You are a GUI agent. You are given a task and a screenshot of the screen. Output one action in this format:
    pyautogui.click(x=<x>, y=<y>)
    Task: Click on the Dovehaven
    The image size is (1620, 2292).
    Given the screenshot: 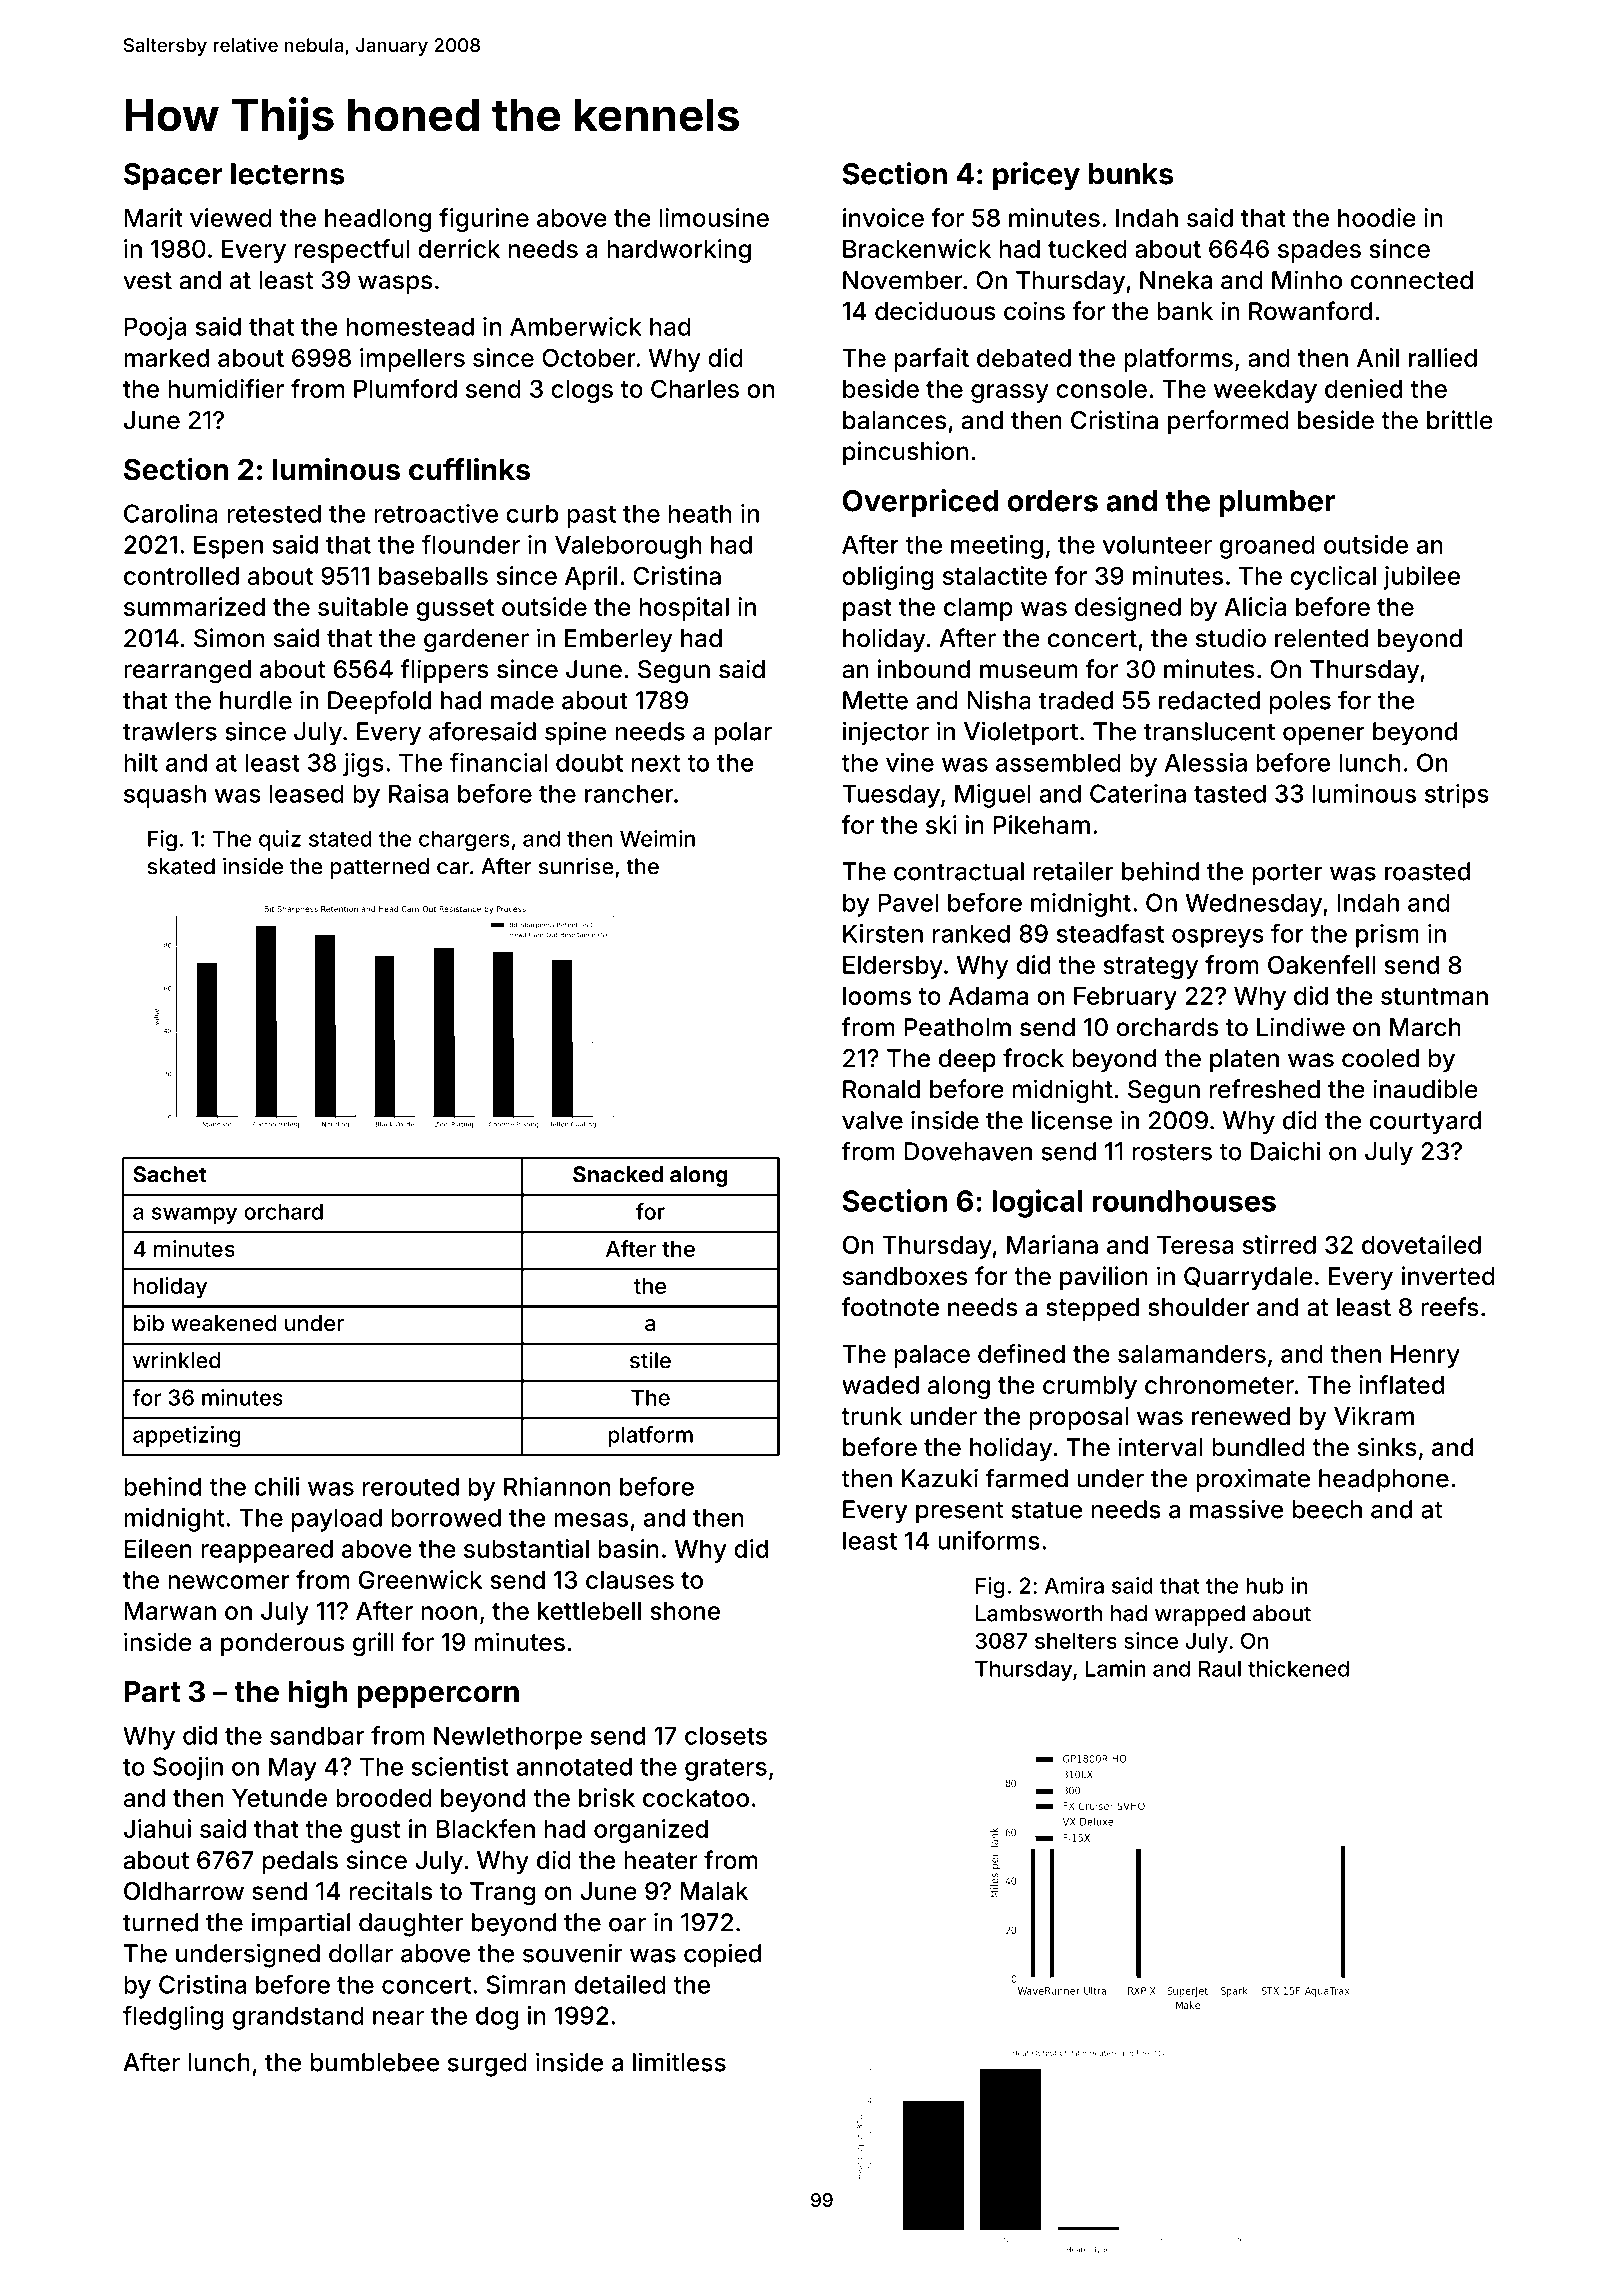 What is the action you would take?
    pyautogui.click(x=968, y=1151)
